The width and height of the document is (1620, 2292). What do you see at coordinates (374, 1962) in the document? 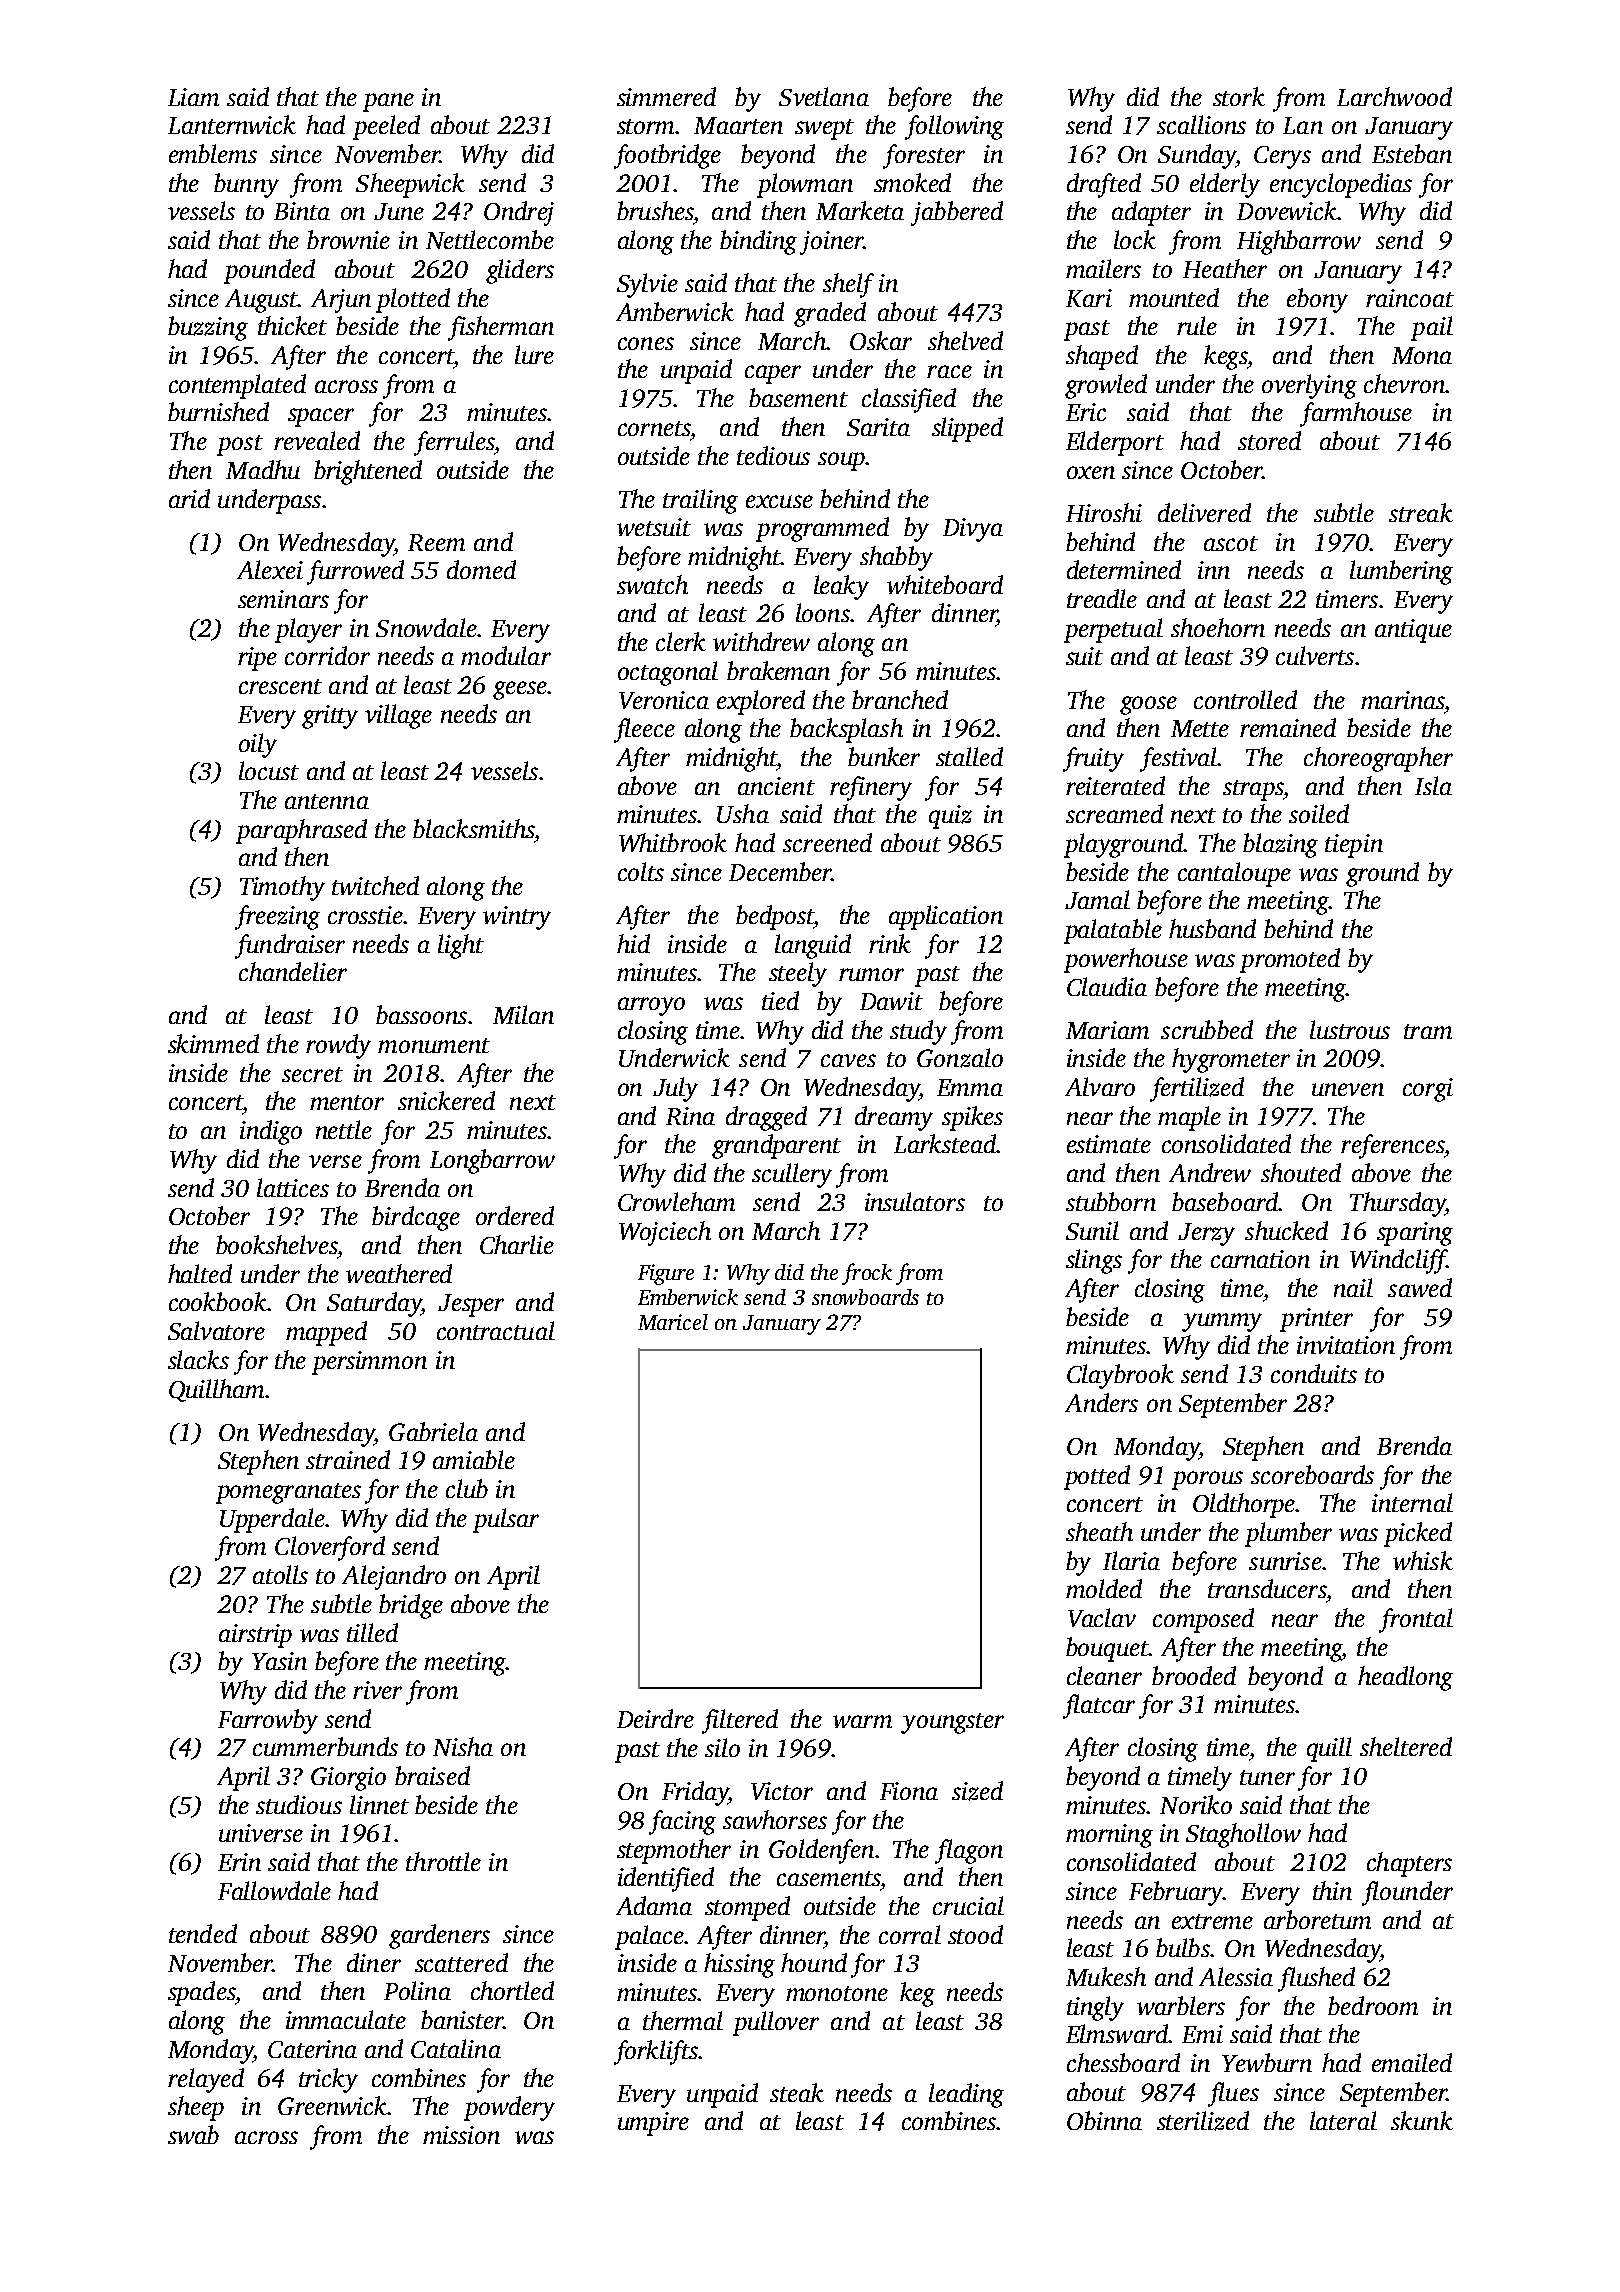
I see `diner` at bounding box center [374, 1962].
